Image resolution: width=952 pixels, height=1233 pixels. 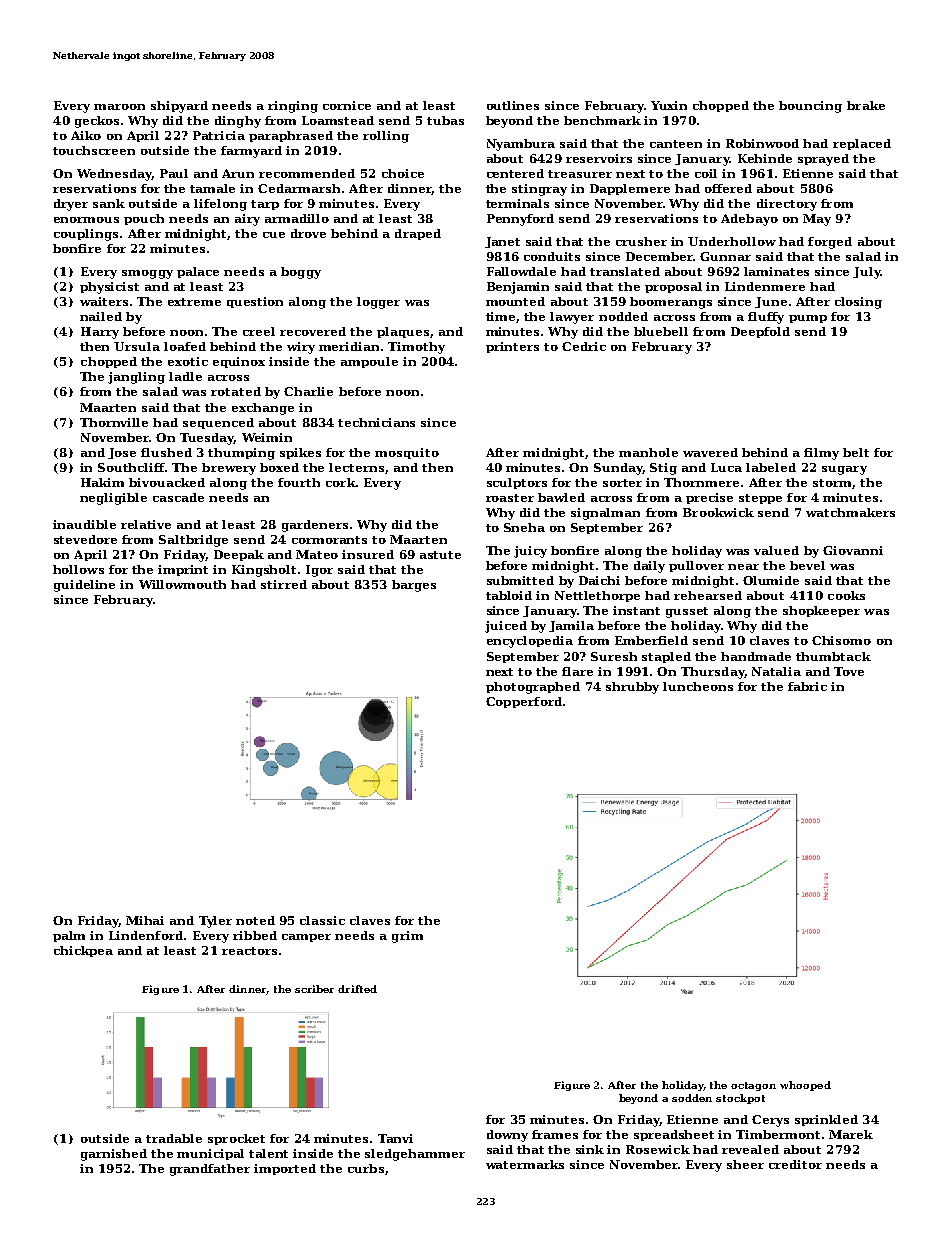 I want to click on grandfather, so click(x=210, y=1170).
